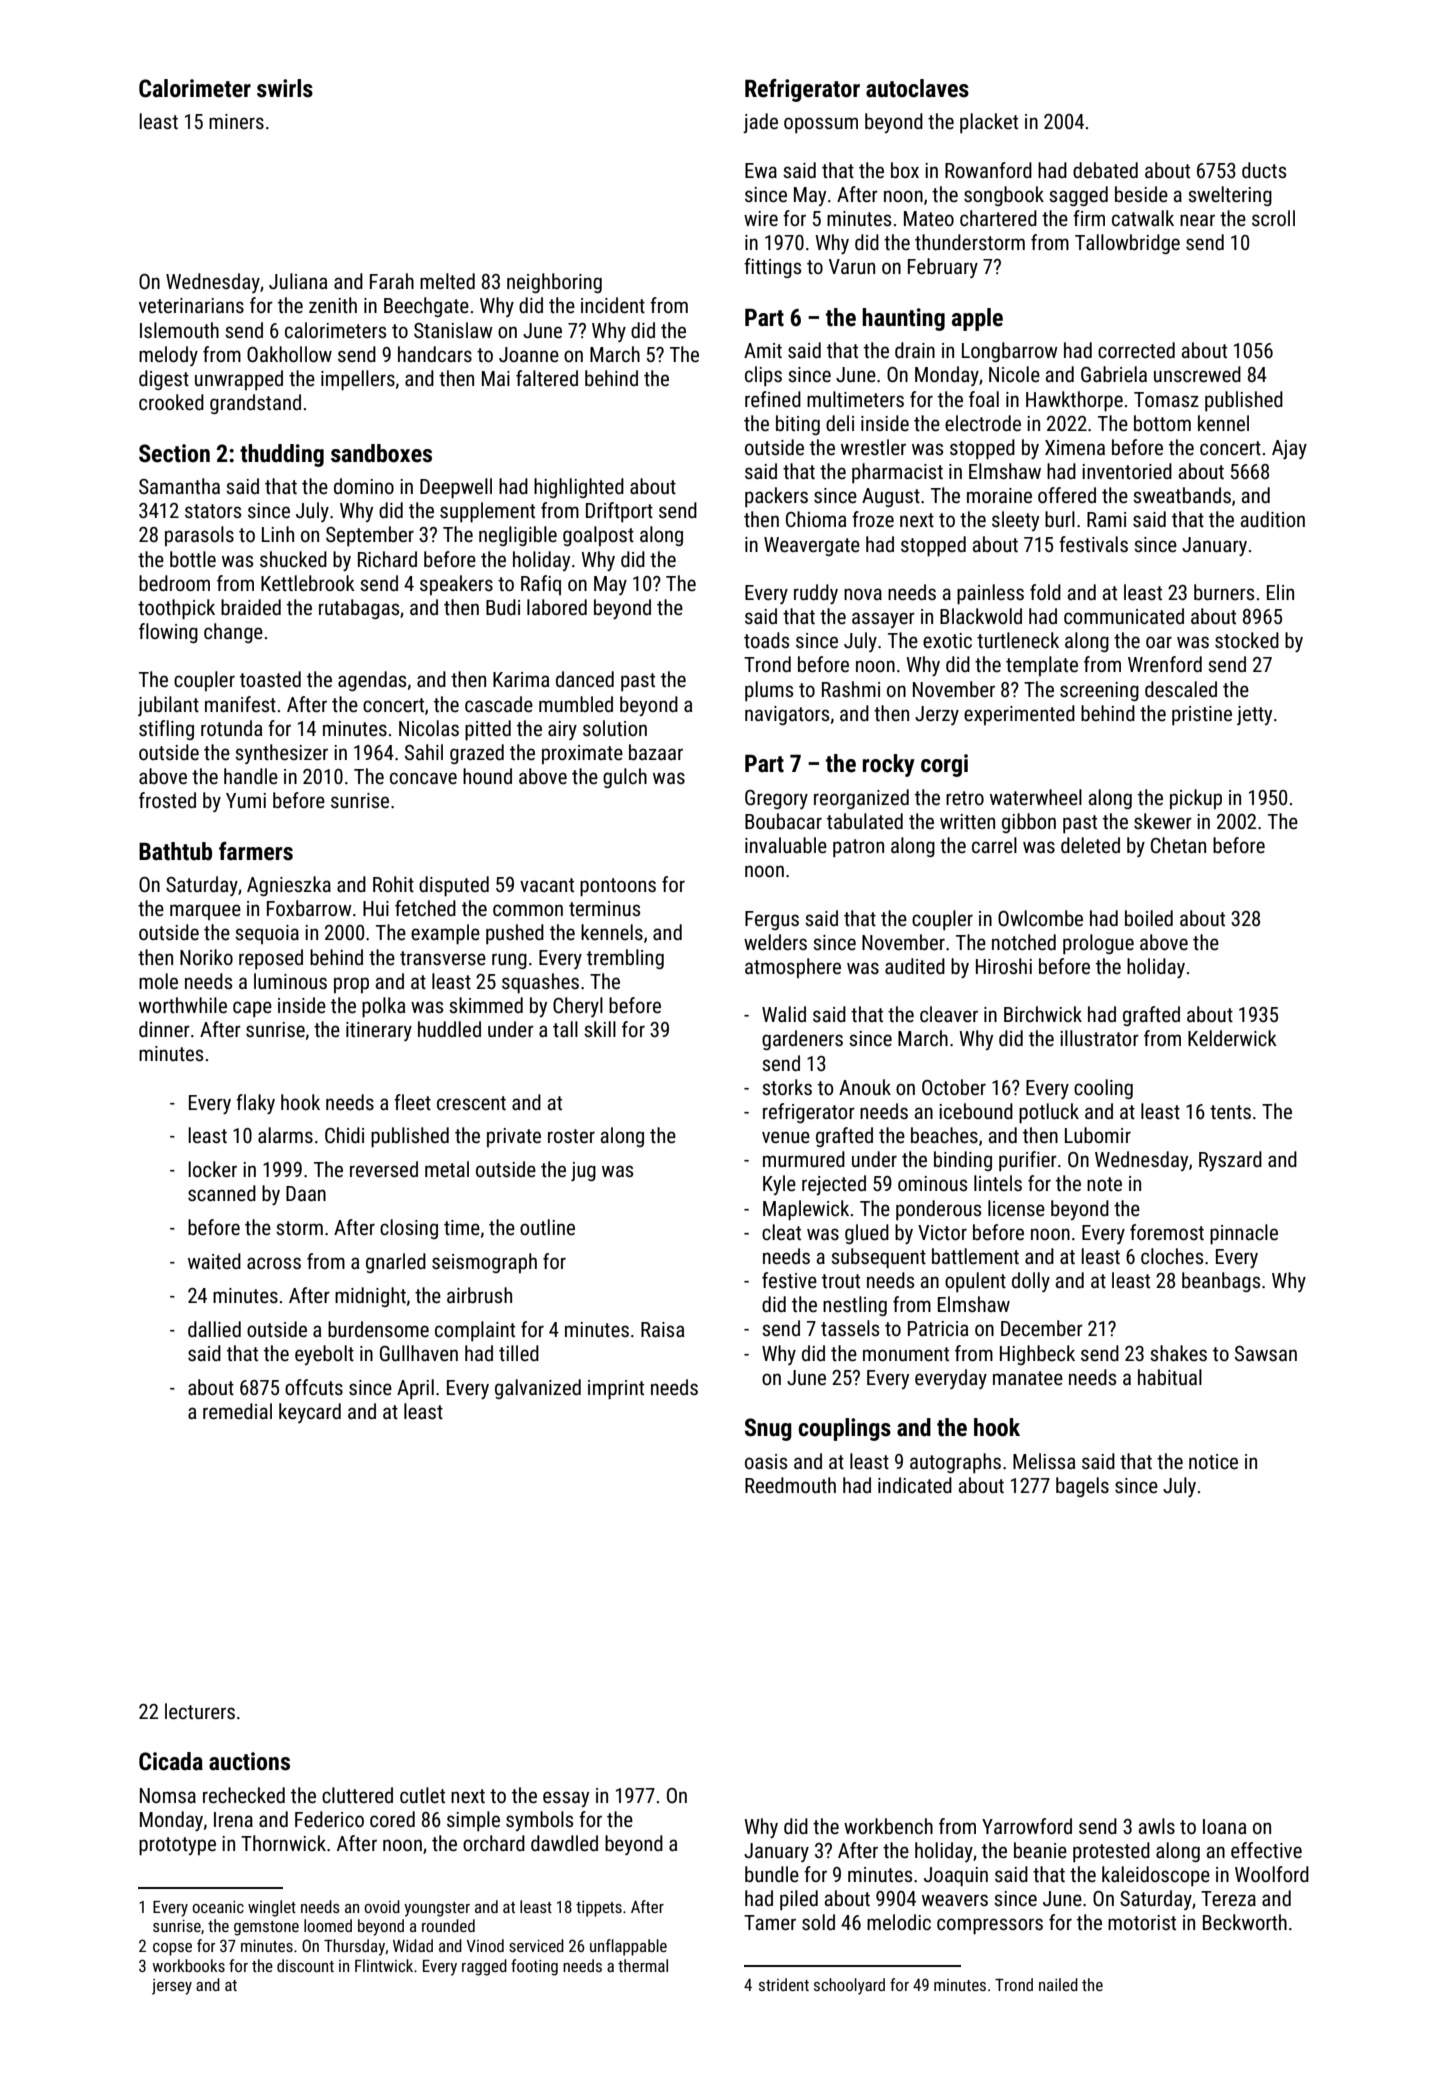  Describe the element at coordinates (547, 378) in the screenshot. I see `faltered` at that location.
